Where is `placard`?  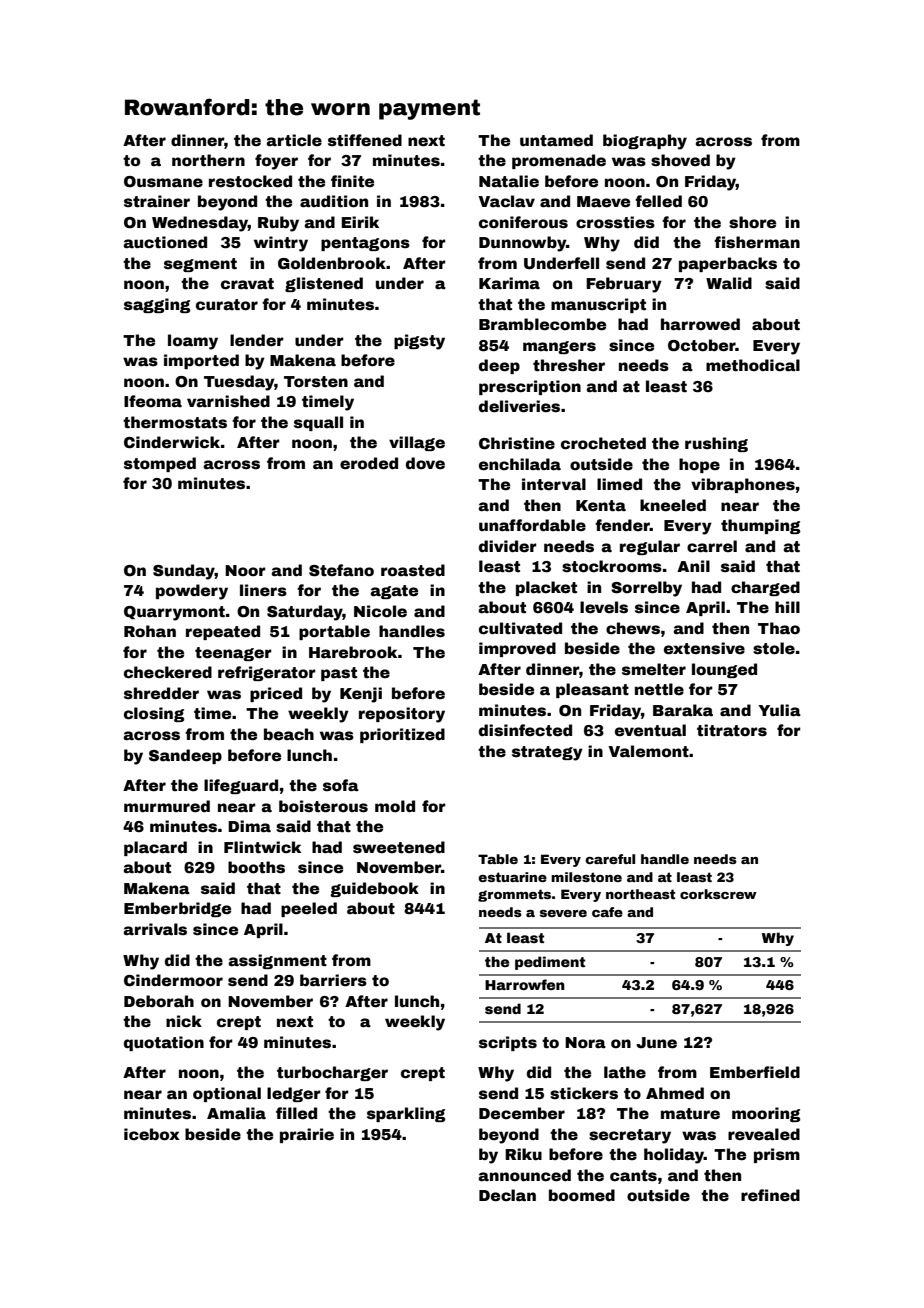 placard is located at coordinates (155, 848).
